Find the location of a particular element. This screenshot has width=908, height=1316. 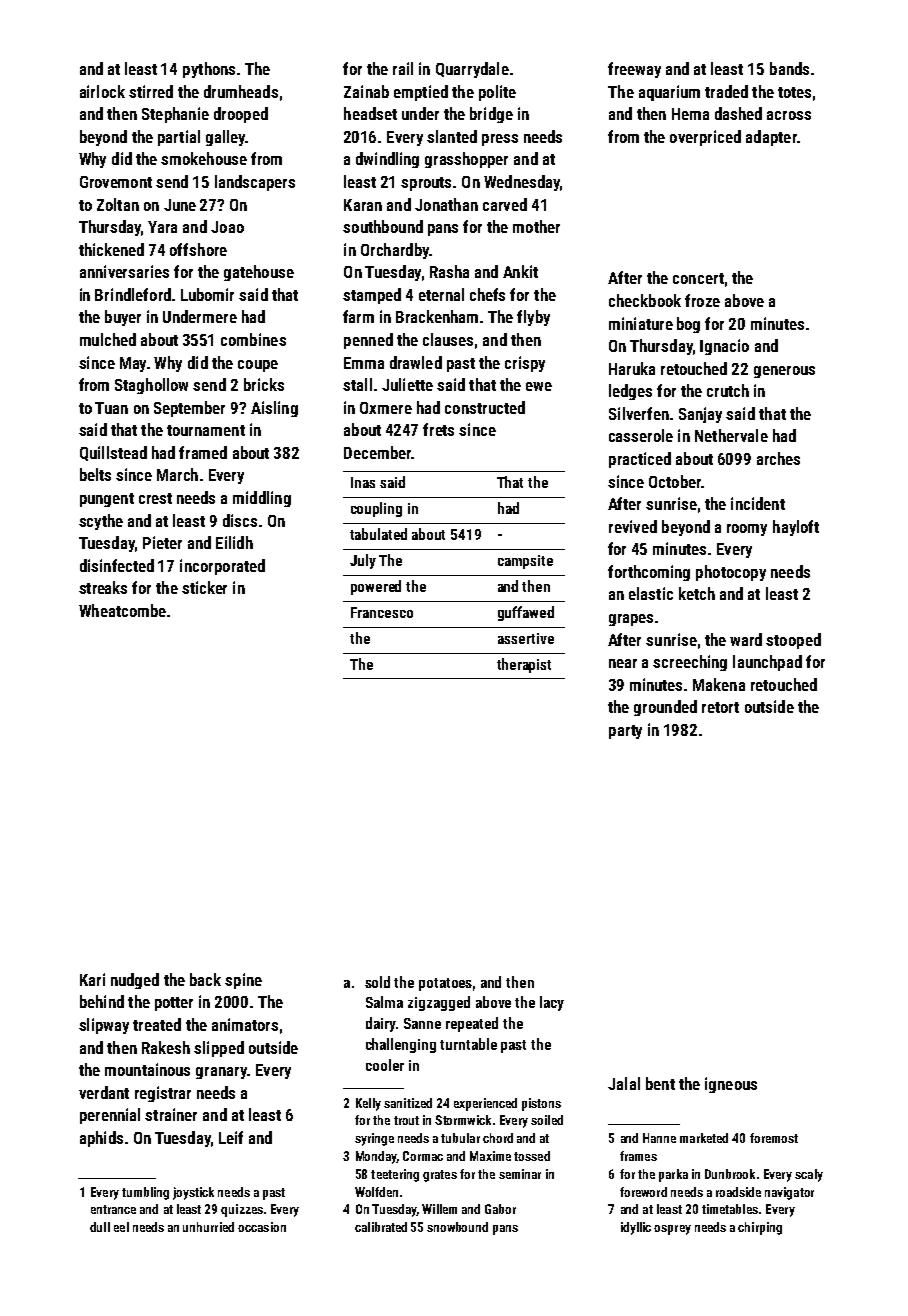

middling is located at coordinates (262, 499).
